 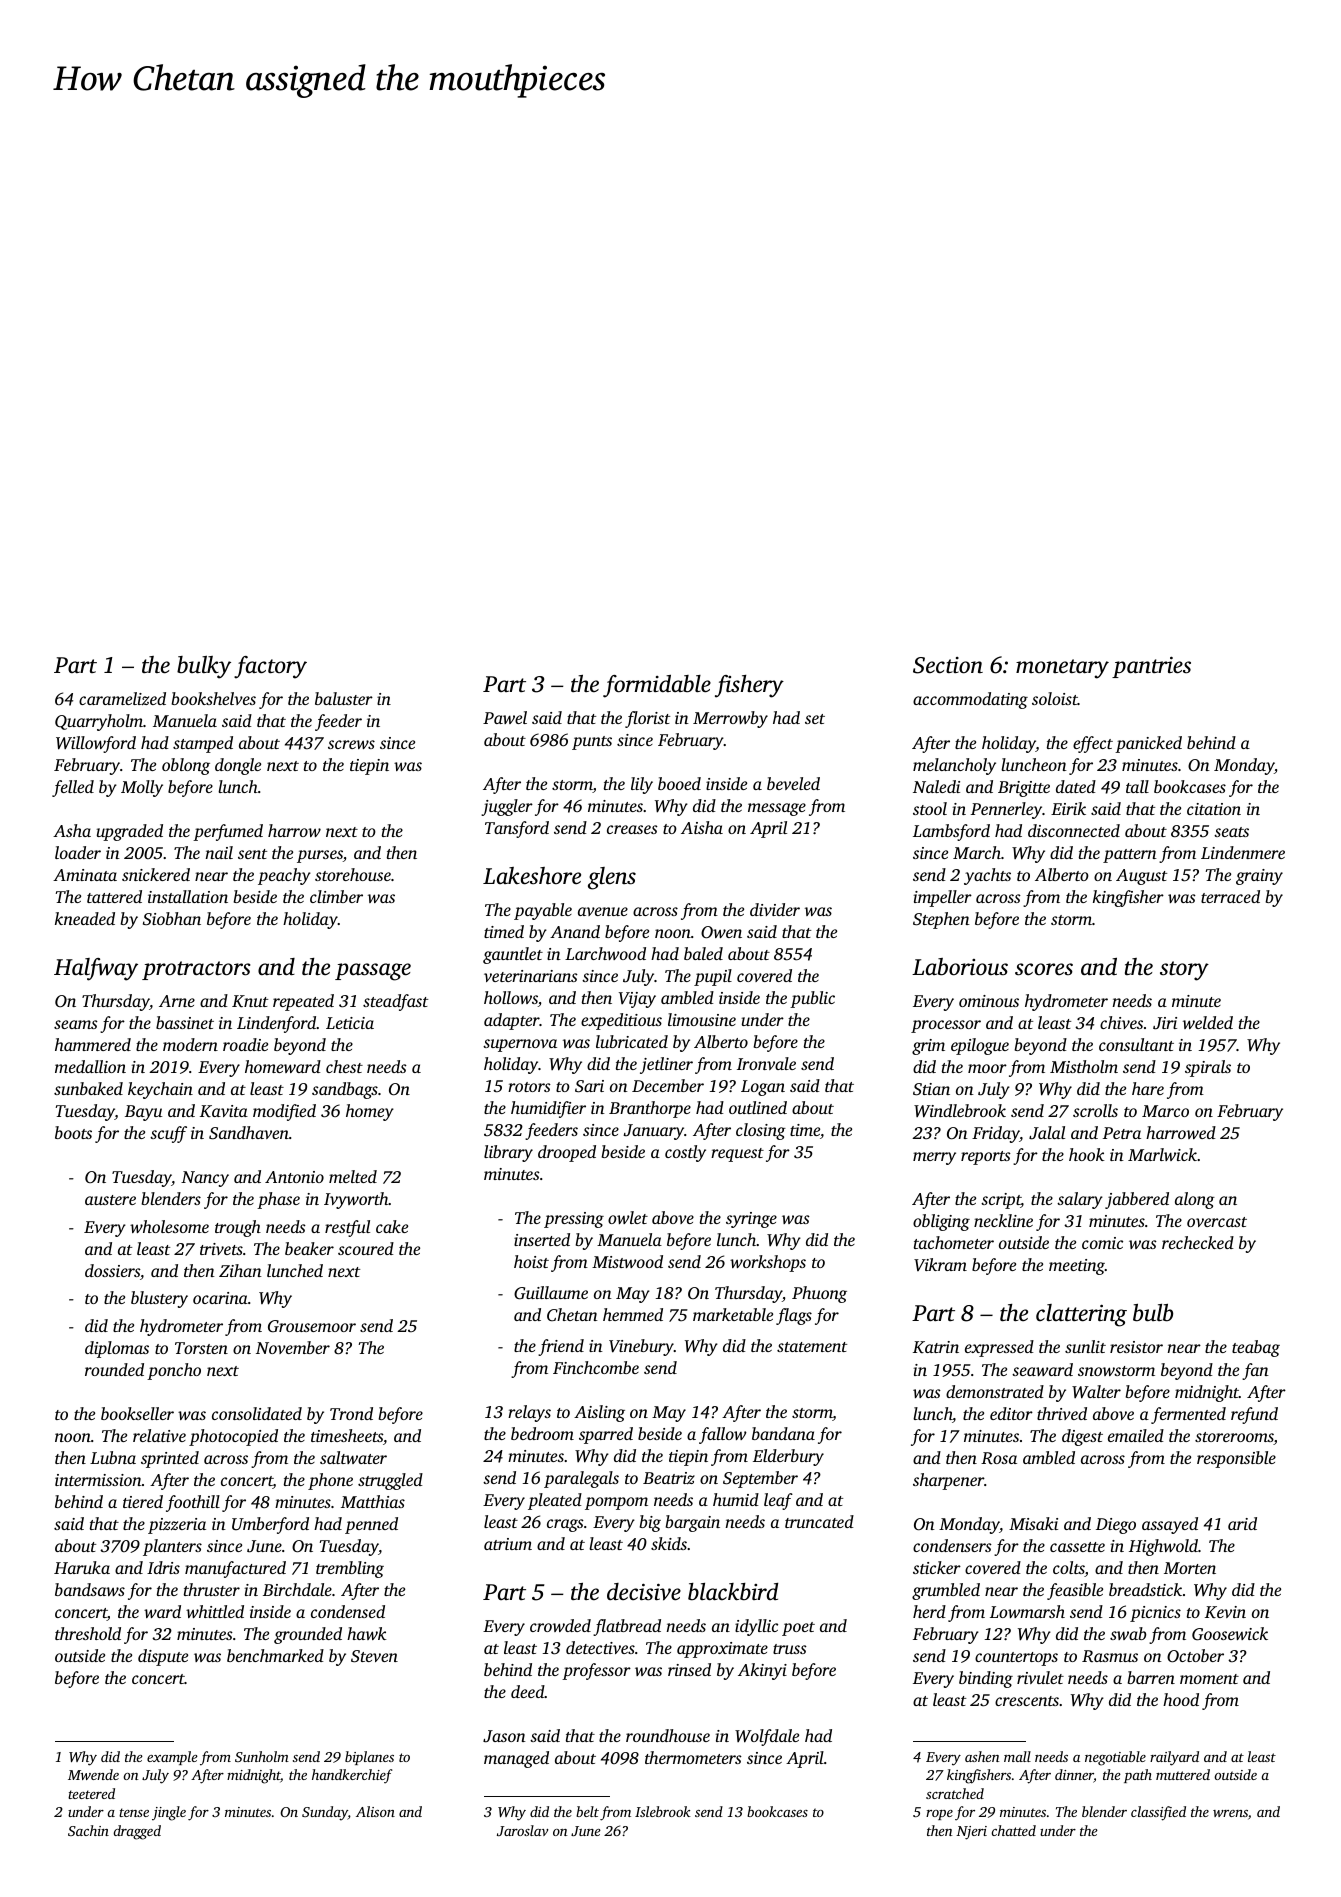 I want to click on panicked, so click(x=1148, y=744).
